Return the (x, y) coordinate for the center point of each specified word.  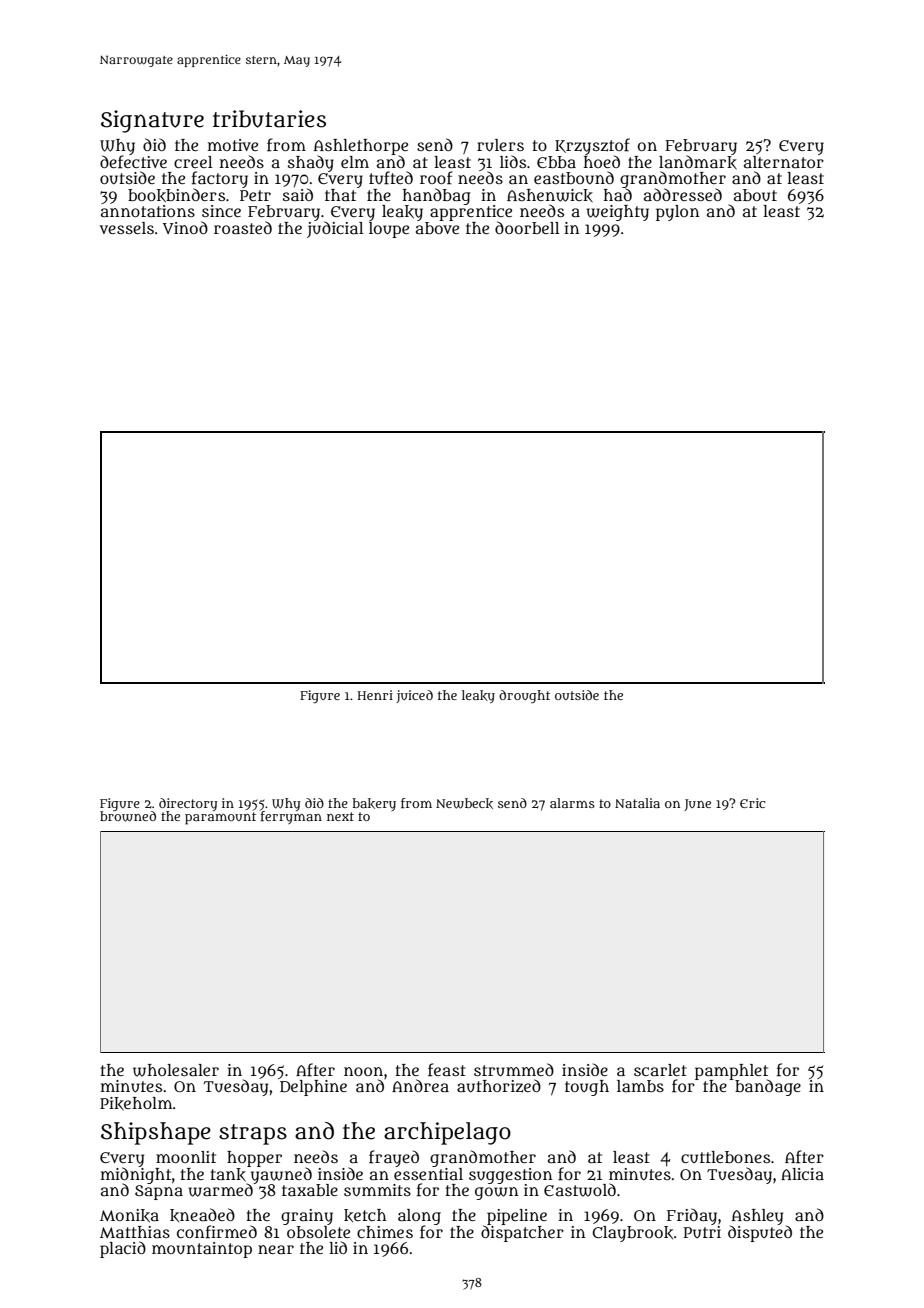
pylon (677, 213)
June (697, 805)
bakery (374, 804)
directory (188, 804)
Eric (752, 803)
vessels (127, 228)
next (340, 816)
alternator (784, 162)
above (437, 228)
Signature (152, 121)
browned (128, 816)
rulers (500, 145)
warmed (221, 1190)
